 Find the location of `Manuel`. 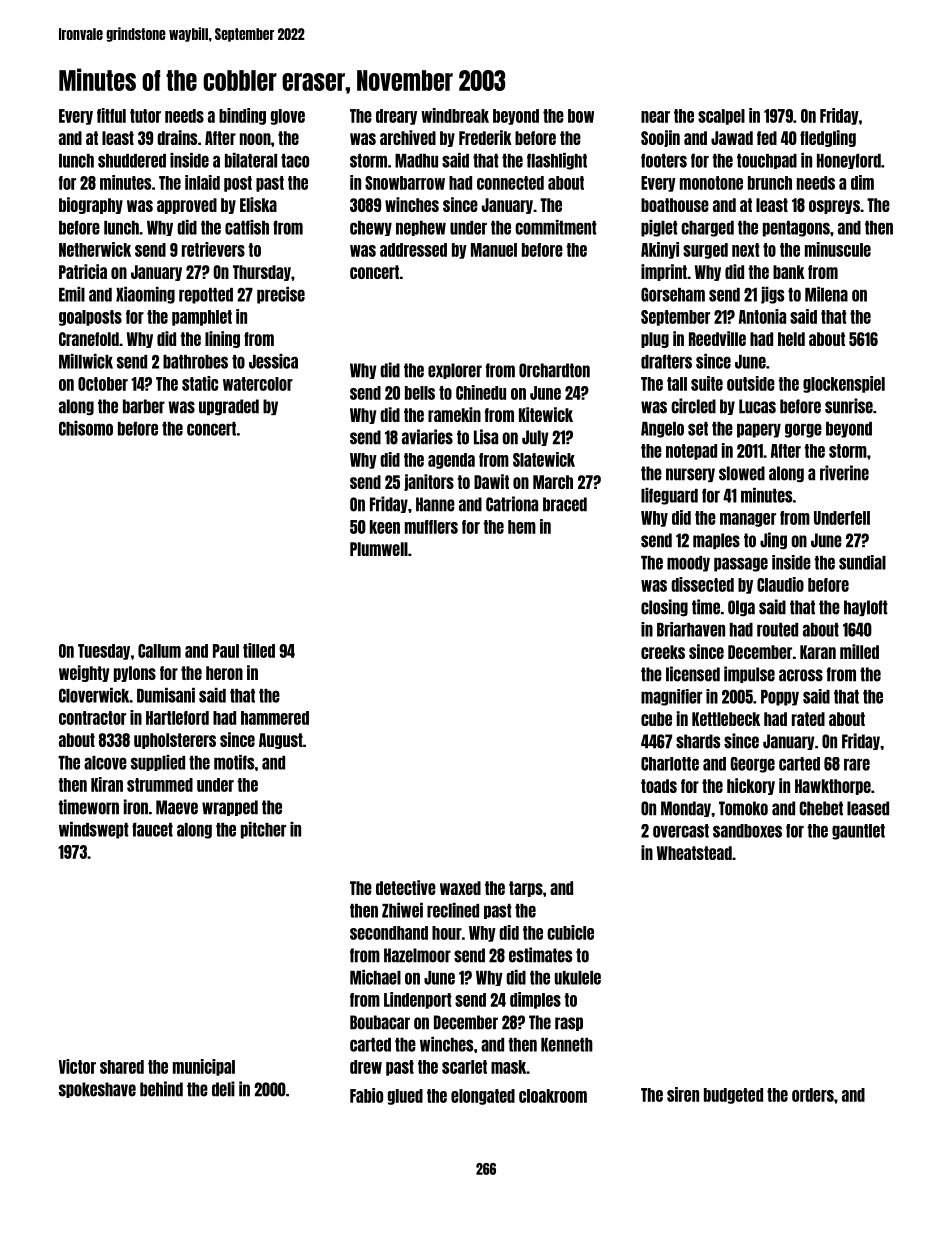

Manuel is located at coordinates (494, 250).
